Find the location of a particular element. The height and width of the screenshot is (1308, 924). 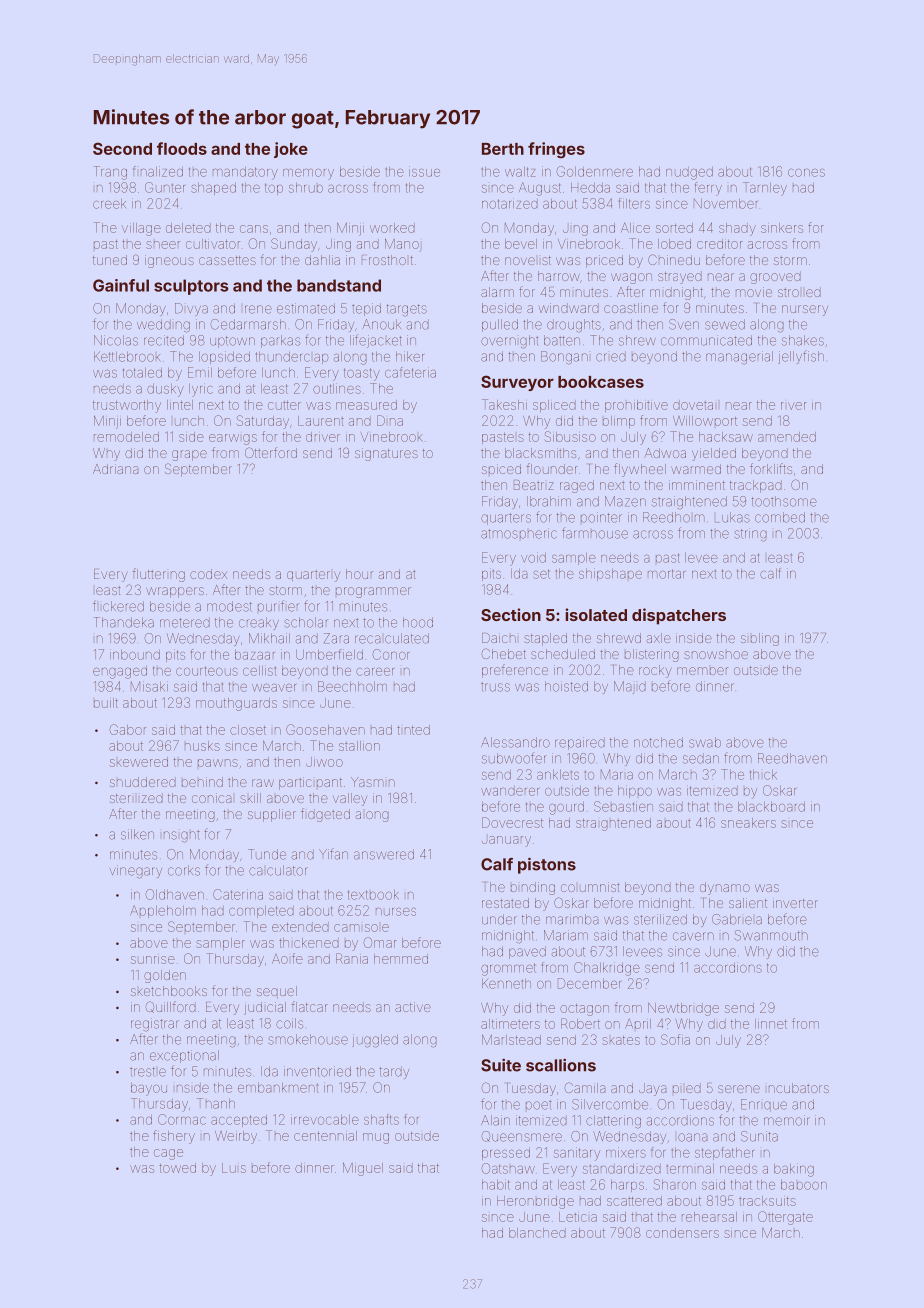

finalized is located at coordinates (158, 171).
